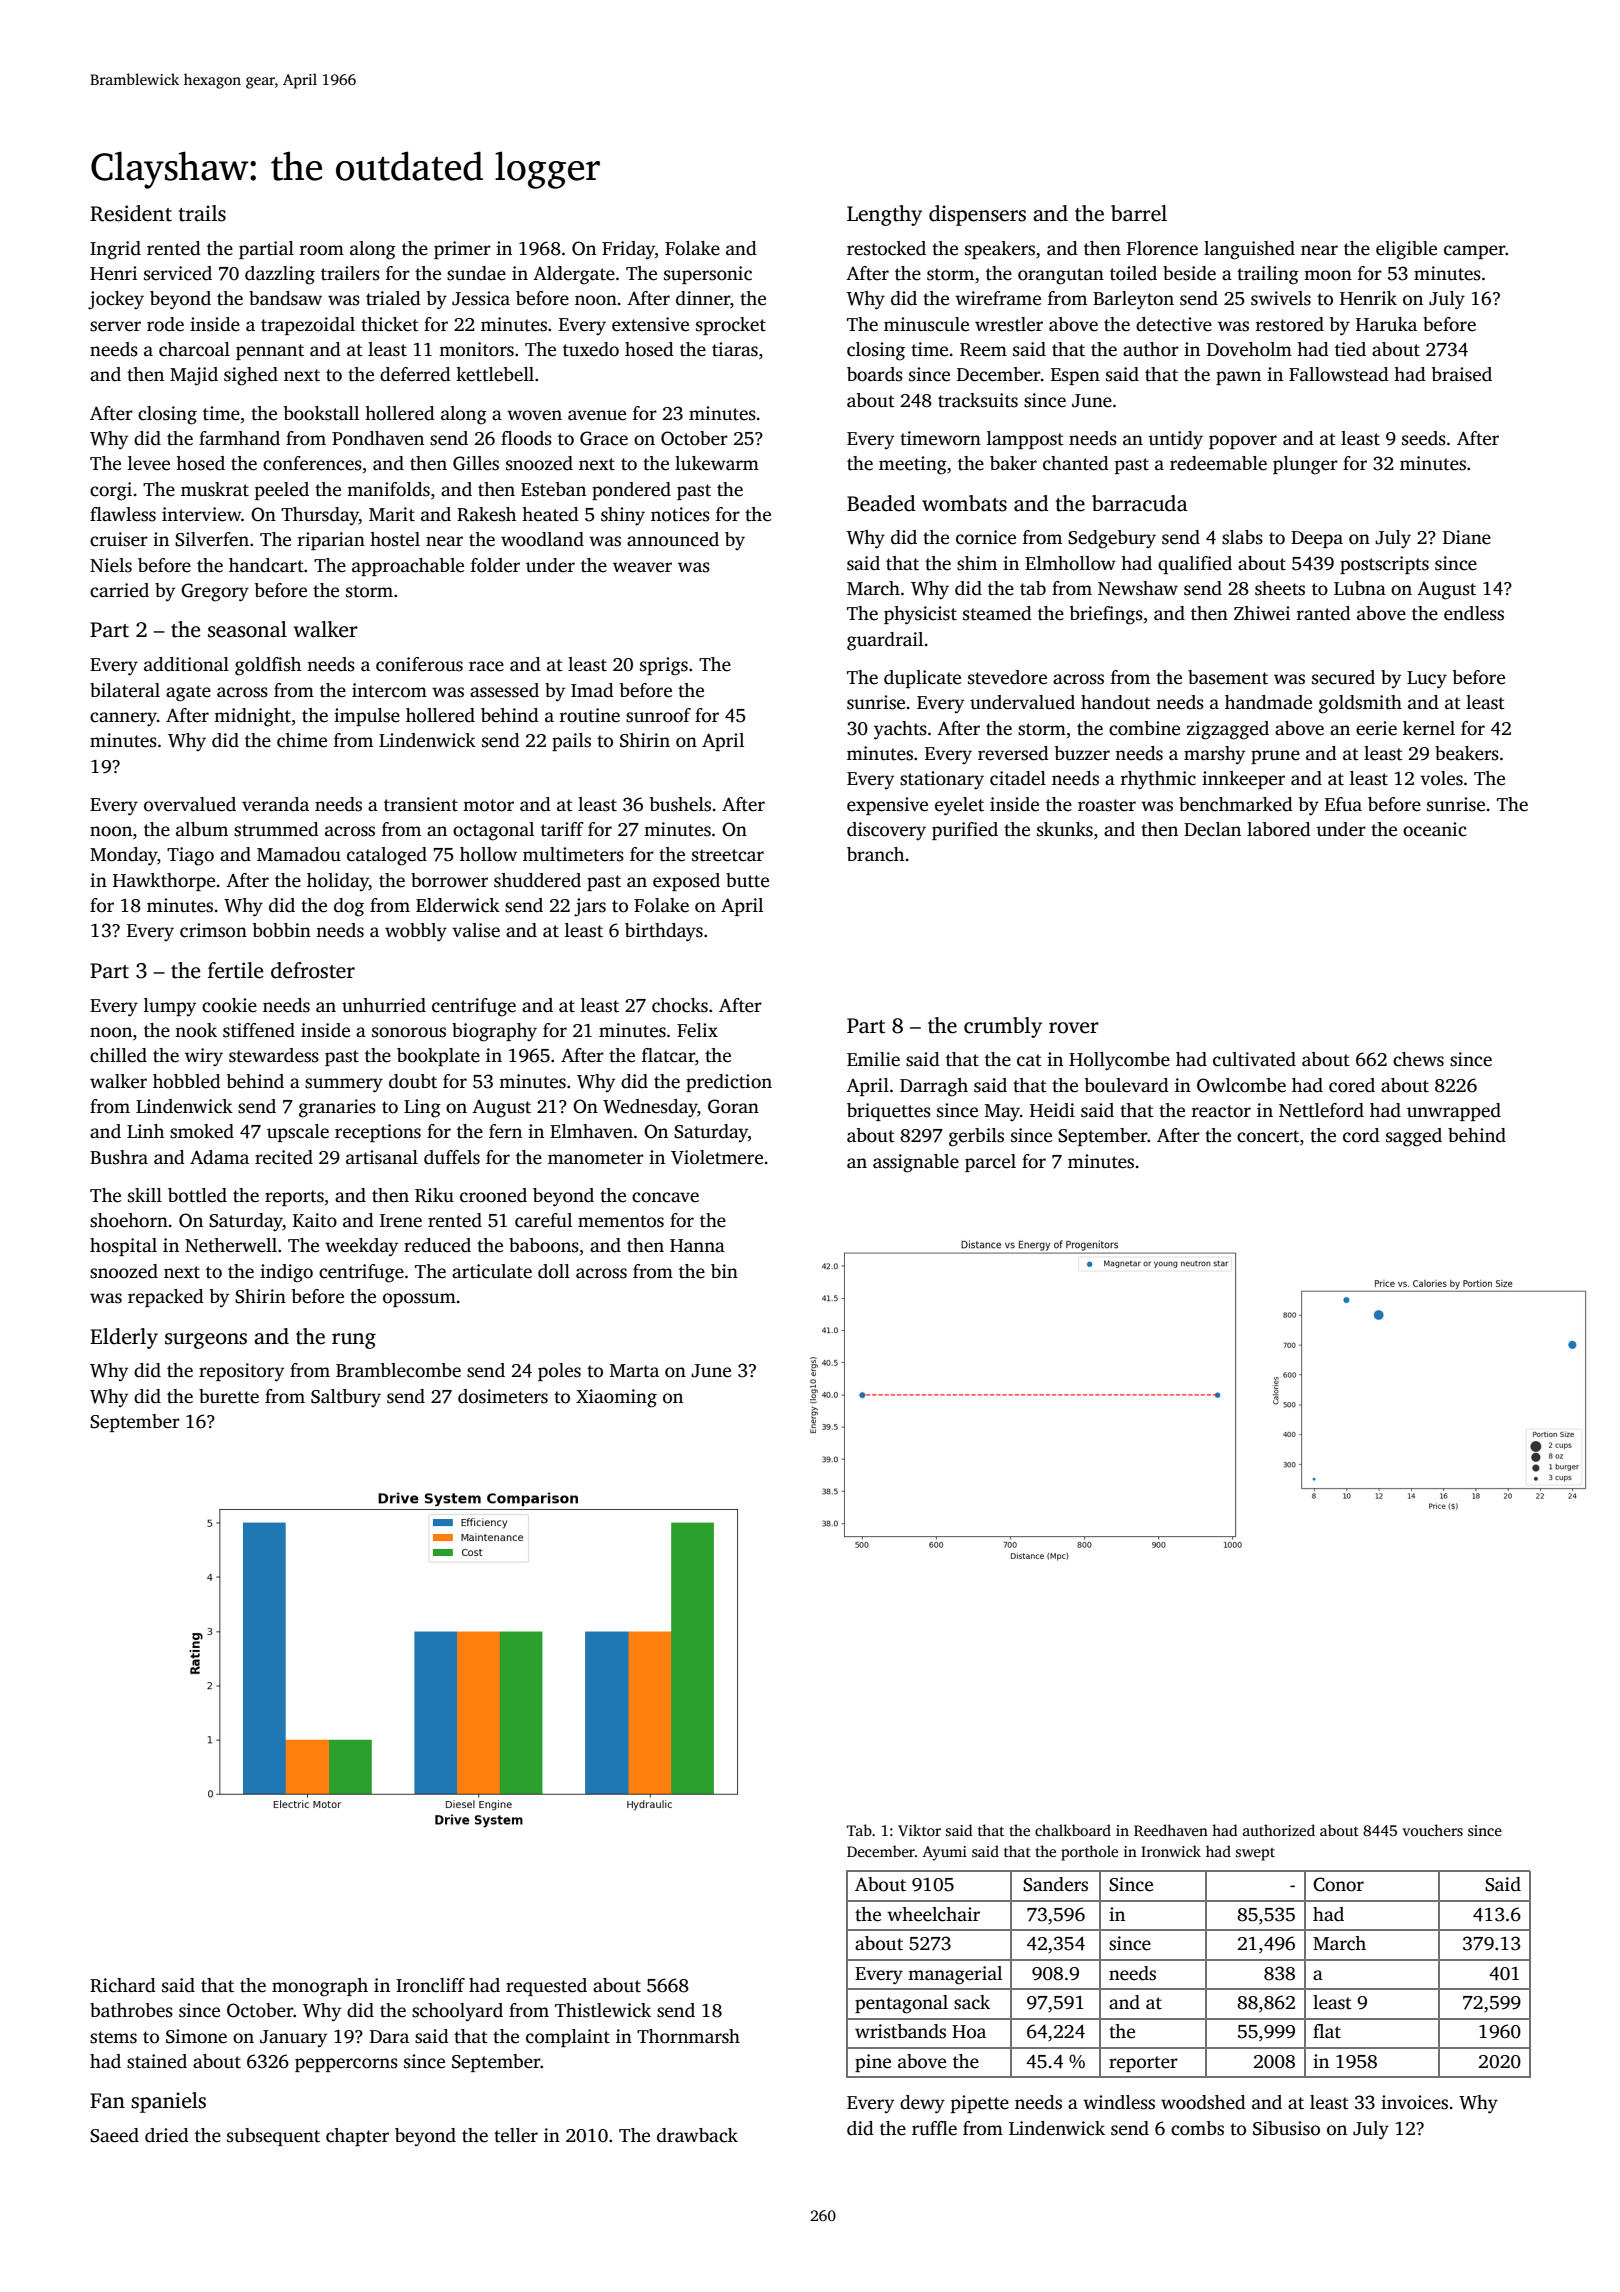  I want to click on Sanders, so click(1055, 1884).
